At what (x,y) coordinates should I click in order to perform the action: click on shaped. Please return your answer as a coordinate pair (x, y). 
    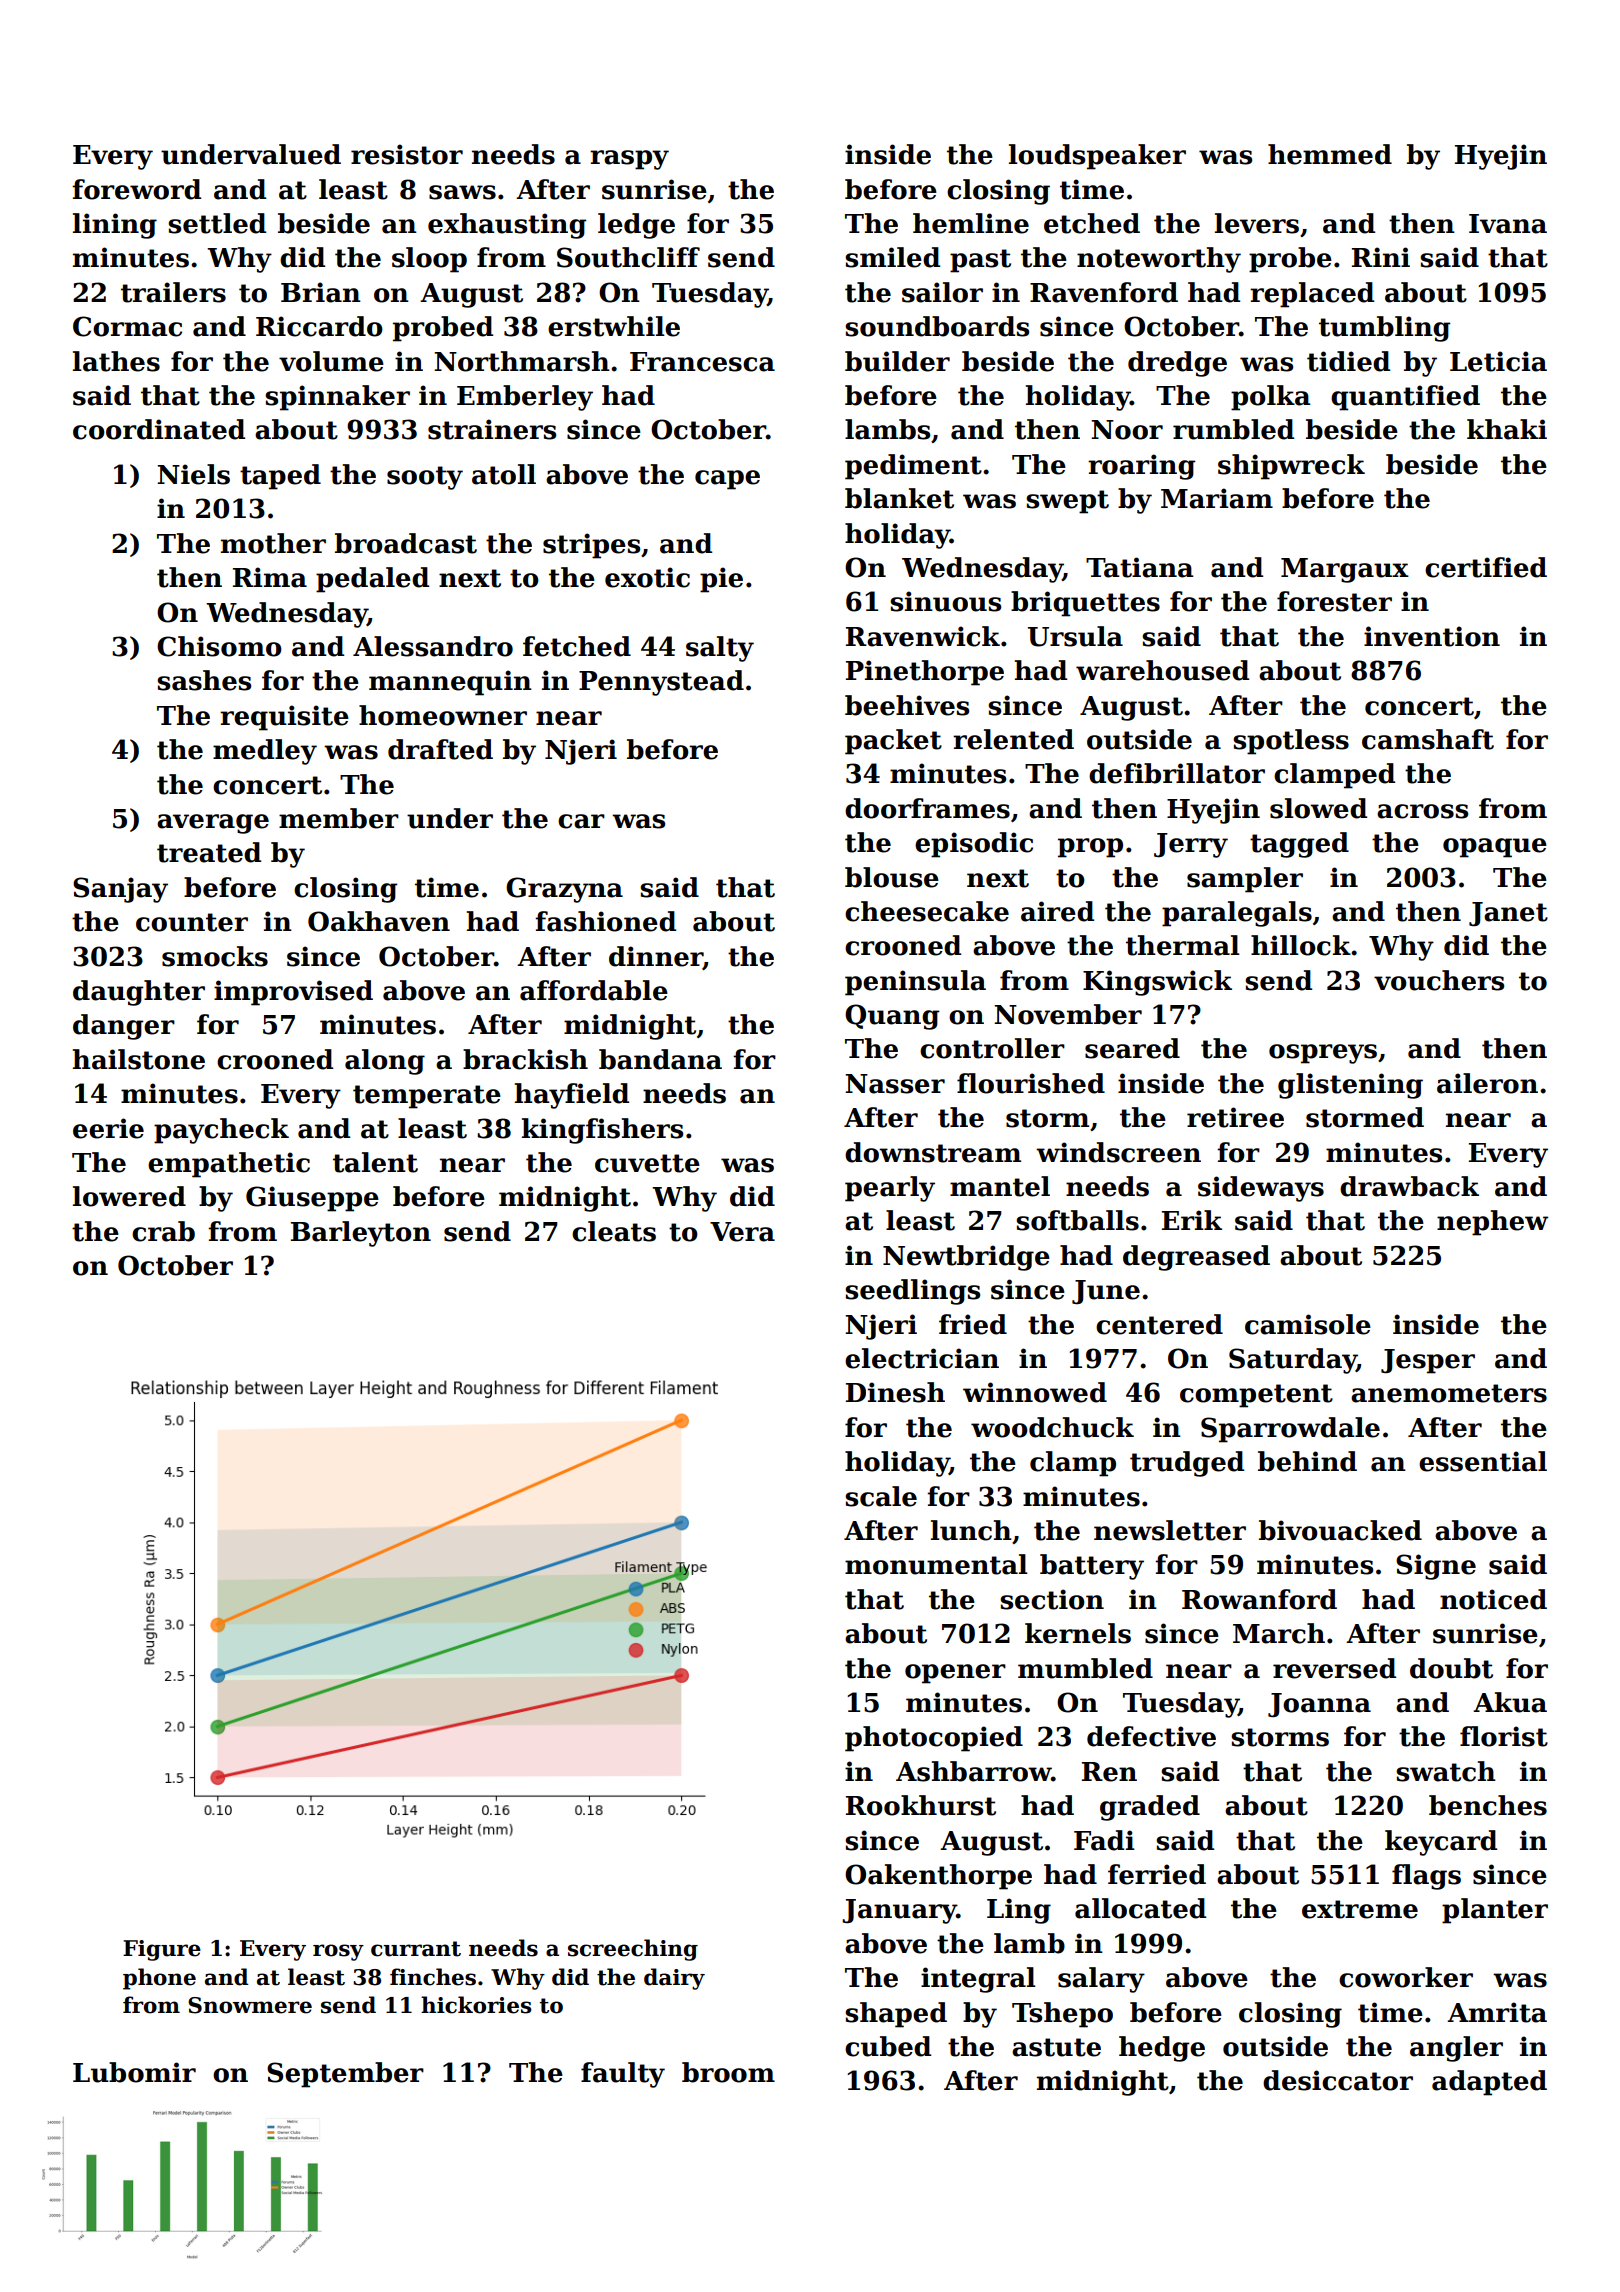
    Looking at the image, I should click on (896, 2015).
